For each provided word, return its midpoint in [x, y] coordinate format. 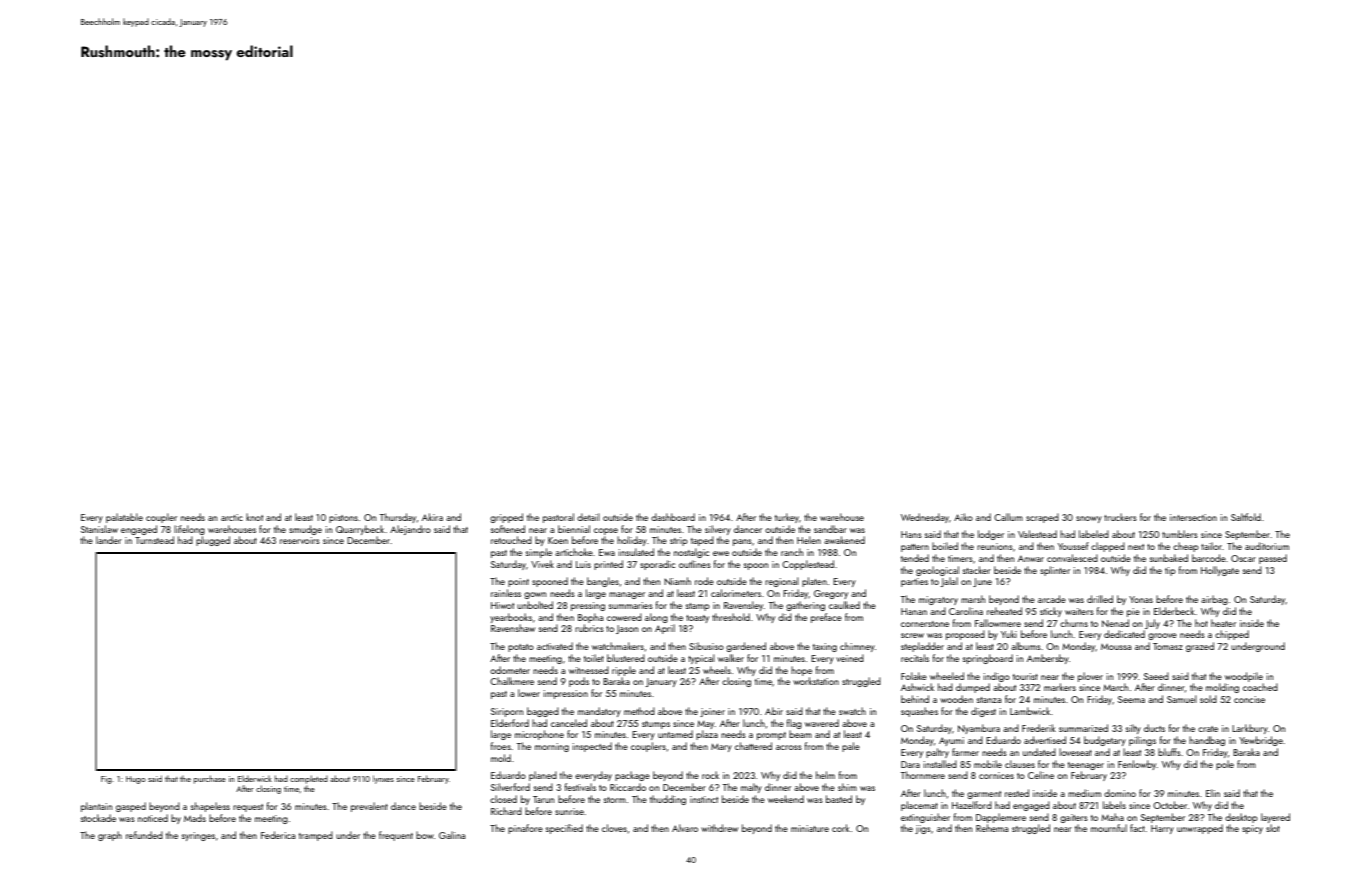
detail [588, 517]
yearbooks [511, 618]
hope [801, 671]
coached [1260, 687]
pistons [343, 518]
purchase [210, 779]
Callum [1008, 517]
